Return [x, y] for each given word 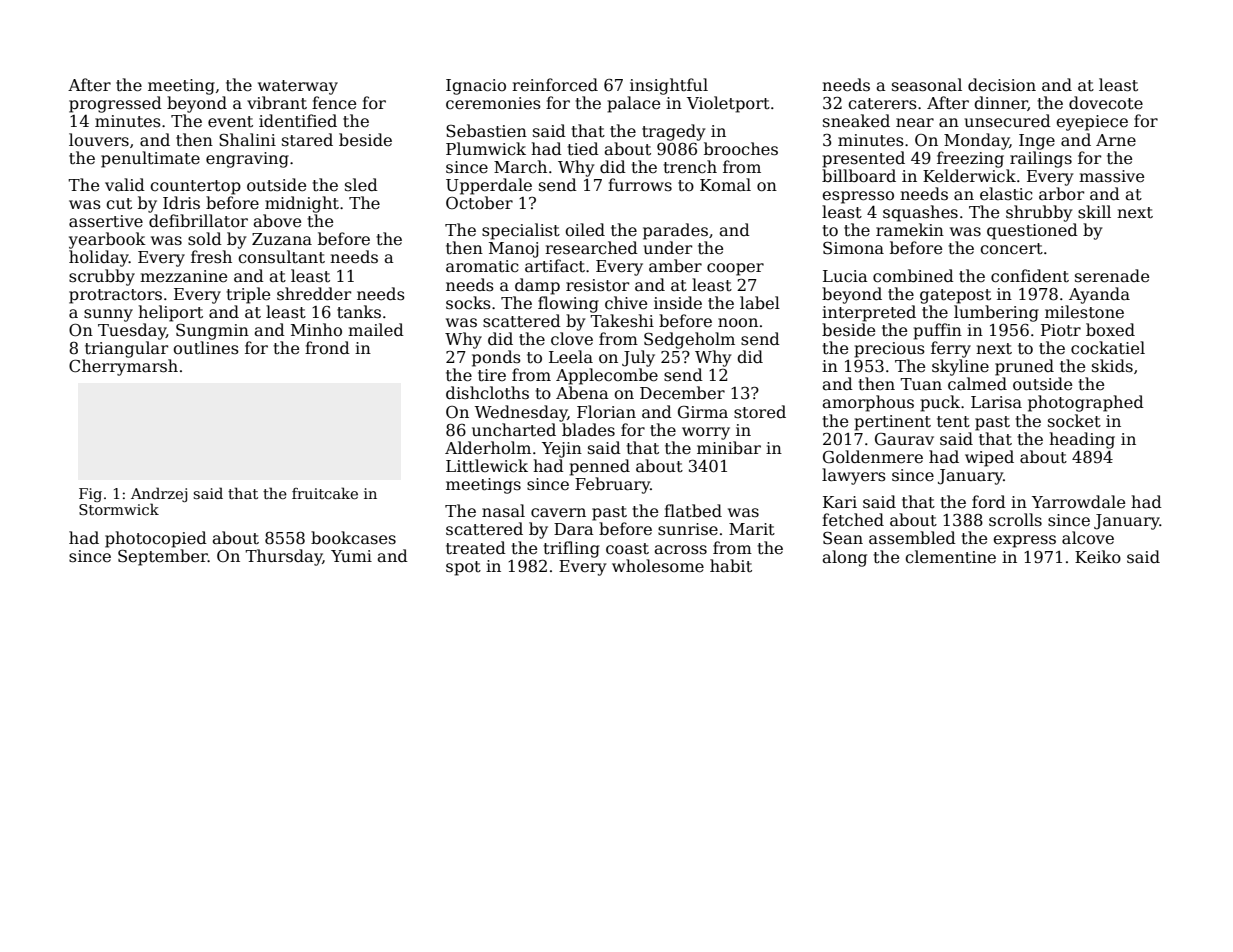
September [163, 557]
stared [307, 140]
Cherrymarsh [123, 367]
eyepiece [1092, 123]
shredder [314, 294]
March [520, 166]
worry [706, 433]
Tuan [921, 384]
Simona [853, 248]
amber [675, 265]
